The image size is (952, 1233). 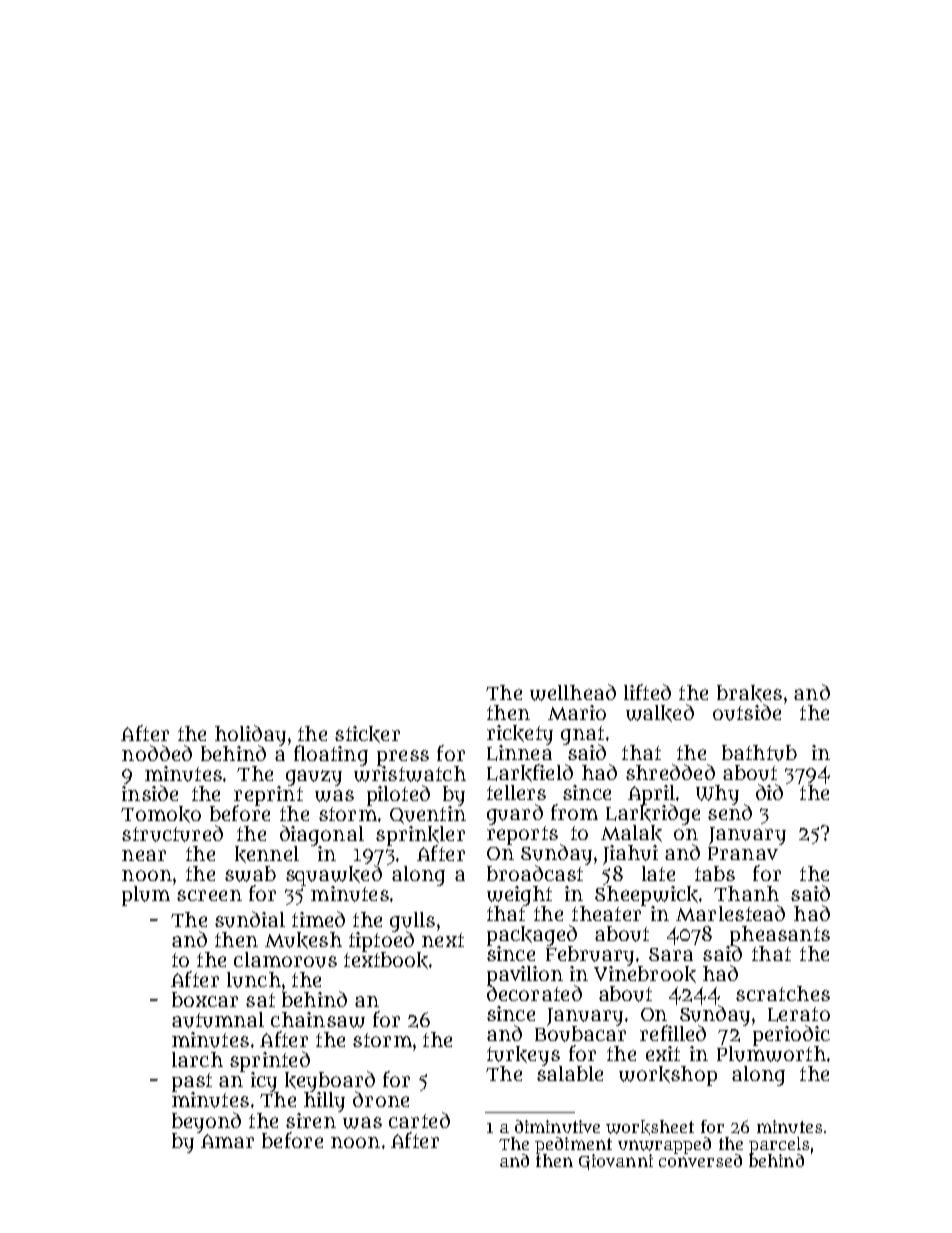 What do you see at coordinates (197, 1059) in the screenshot?
I see `larch` at bounding box center [197, 1059].
